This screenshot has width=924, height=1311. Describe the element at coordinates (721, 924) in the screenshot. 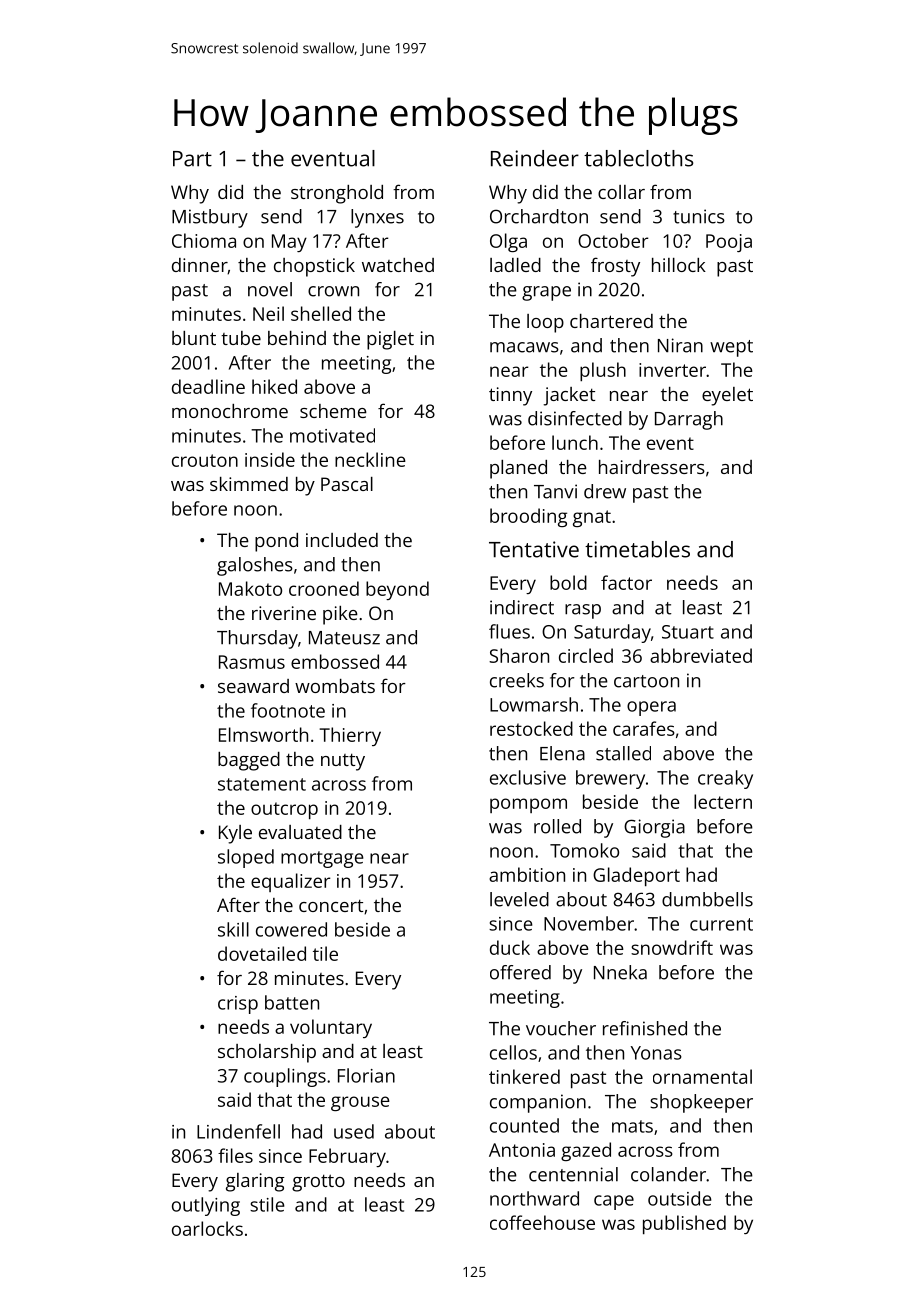

I see `current` at that location.
